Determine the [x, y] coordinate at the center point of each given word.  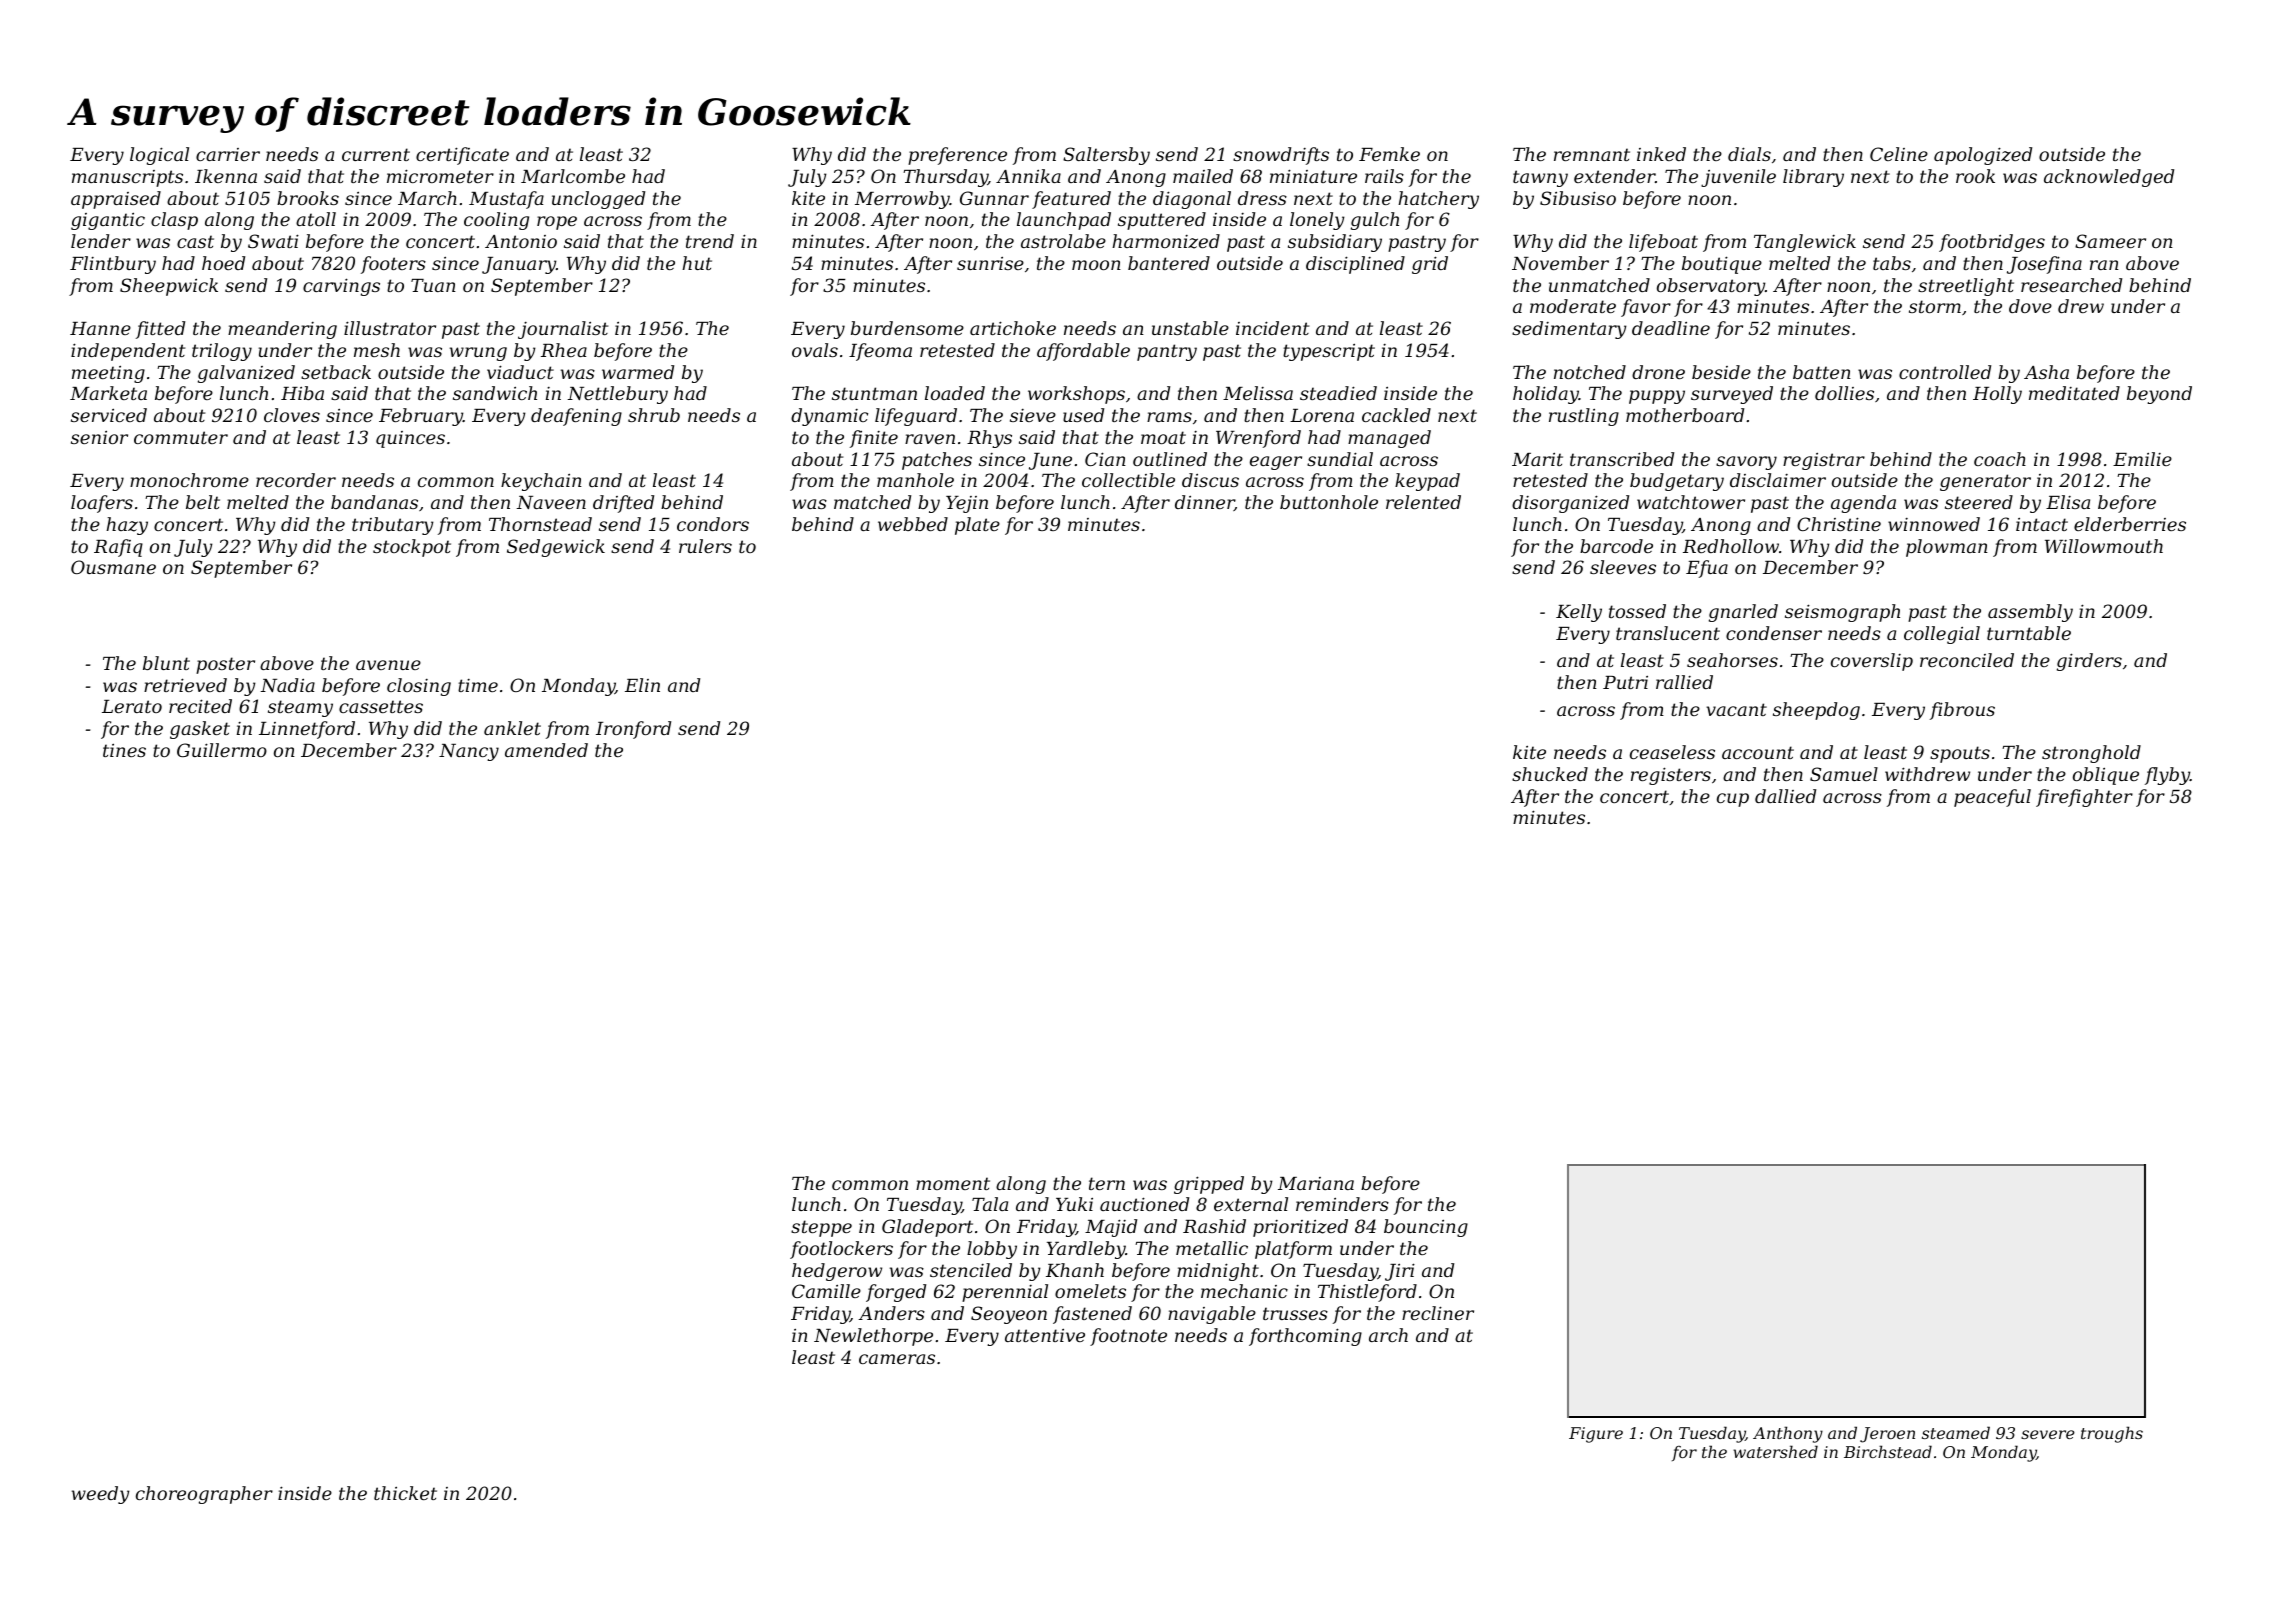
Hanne [100, 328]
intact [2042, 524]
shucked [1550, 774]
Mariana [1316, 1183]
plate [977, 526]
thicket [405, 1493]
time [478, 685]
